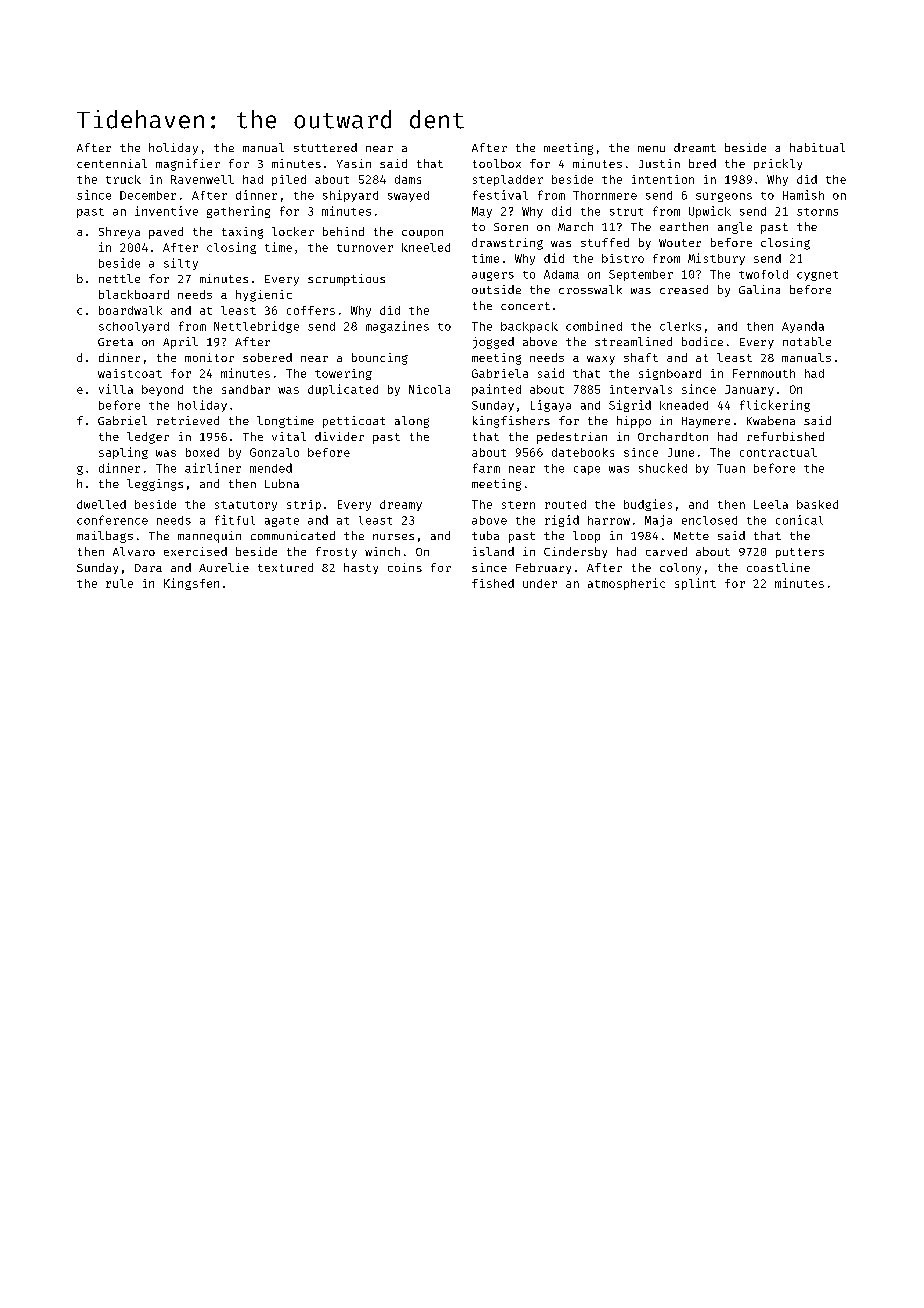 The width and height of the screenshot is (924, 1308). I want to click on toolbox, so click(497, 163).
